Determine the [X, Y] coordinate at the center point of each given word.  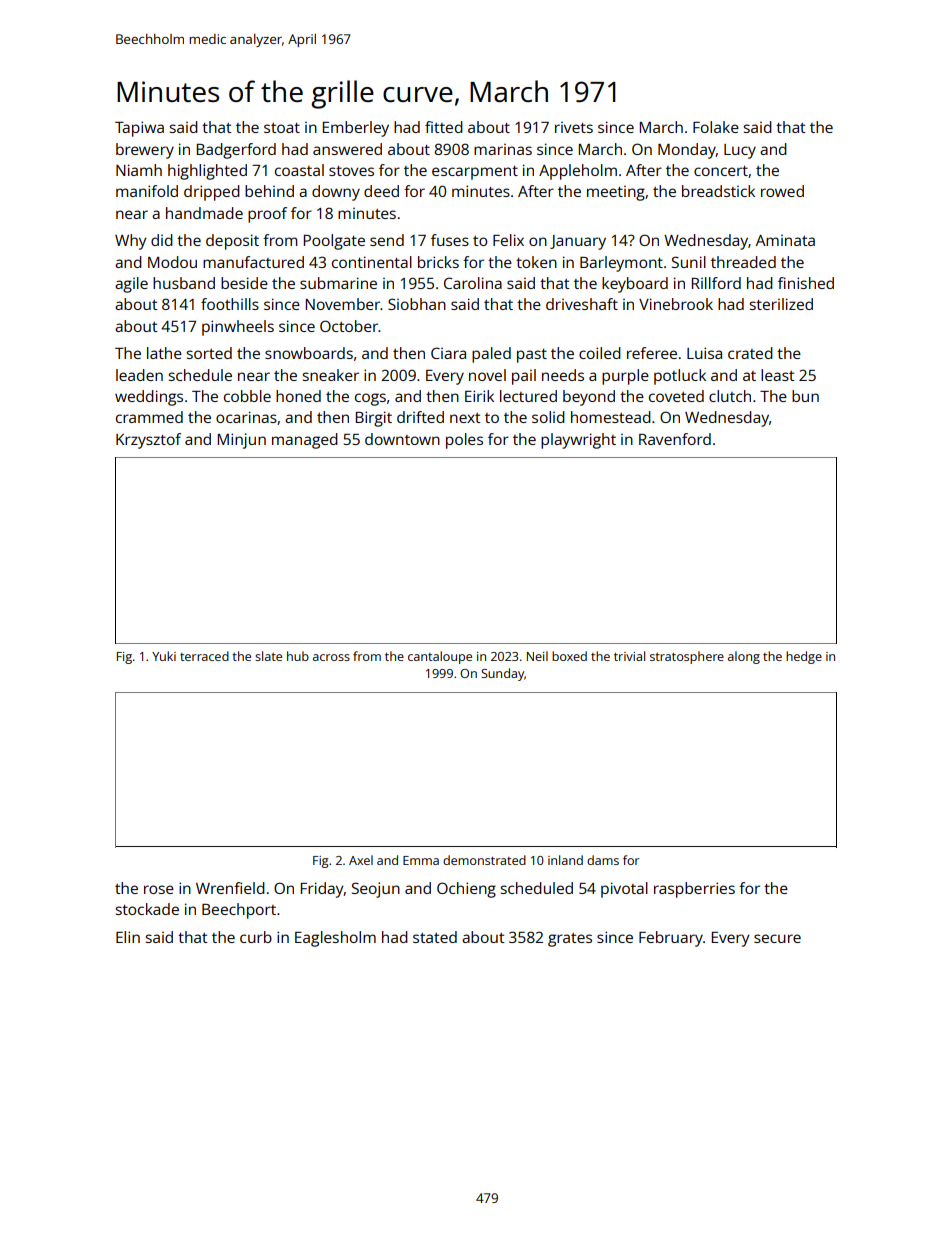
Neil [537, 656]
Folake [716, 127]
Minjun [242, 441]
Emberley [356, 129]
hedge [804, 657]
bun [805, 396]
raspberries [694, 890]
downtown [402, 439]
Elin [128, 937]
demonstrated [484, 860]
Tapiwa [139, 129]
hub [298, 656]
